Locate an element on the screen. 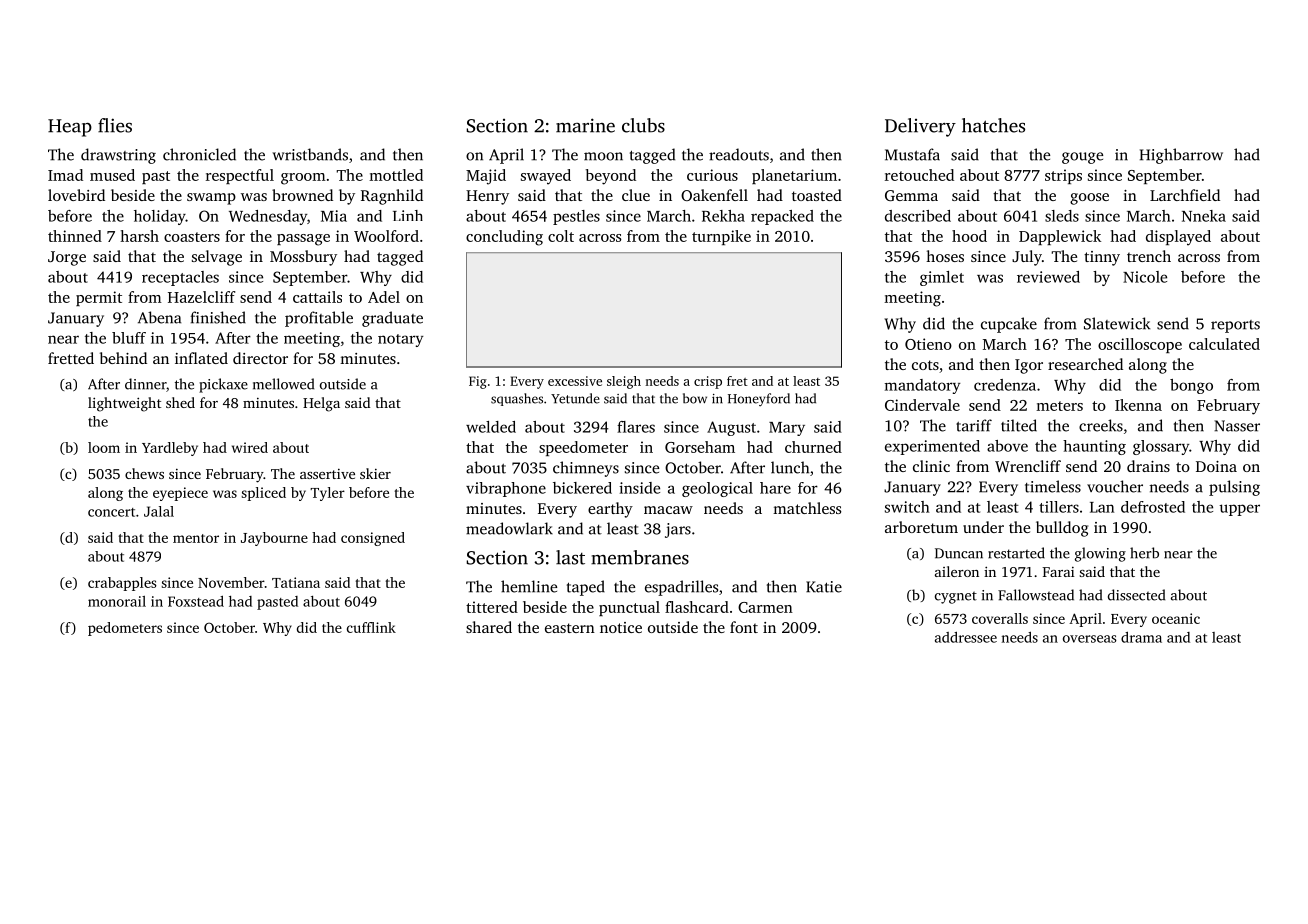 The height and width of the screenshot is (924, 1308). hood is located at coordinates (969, 236).
